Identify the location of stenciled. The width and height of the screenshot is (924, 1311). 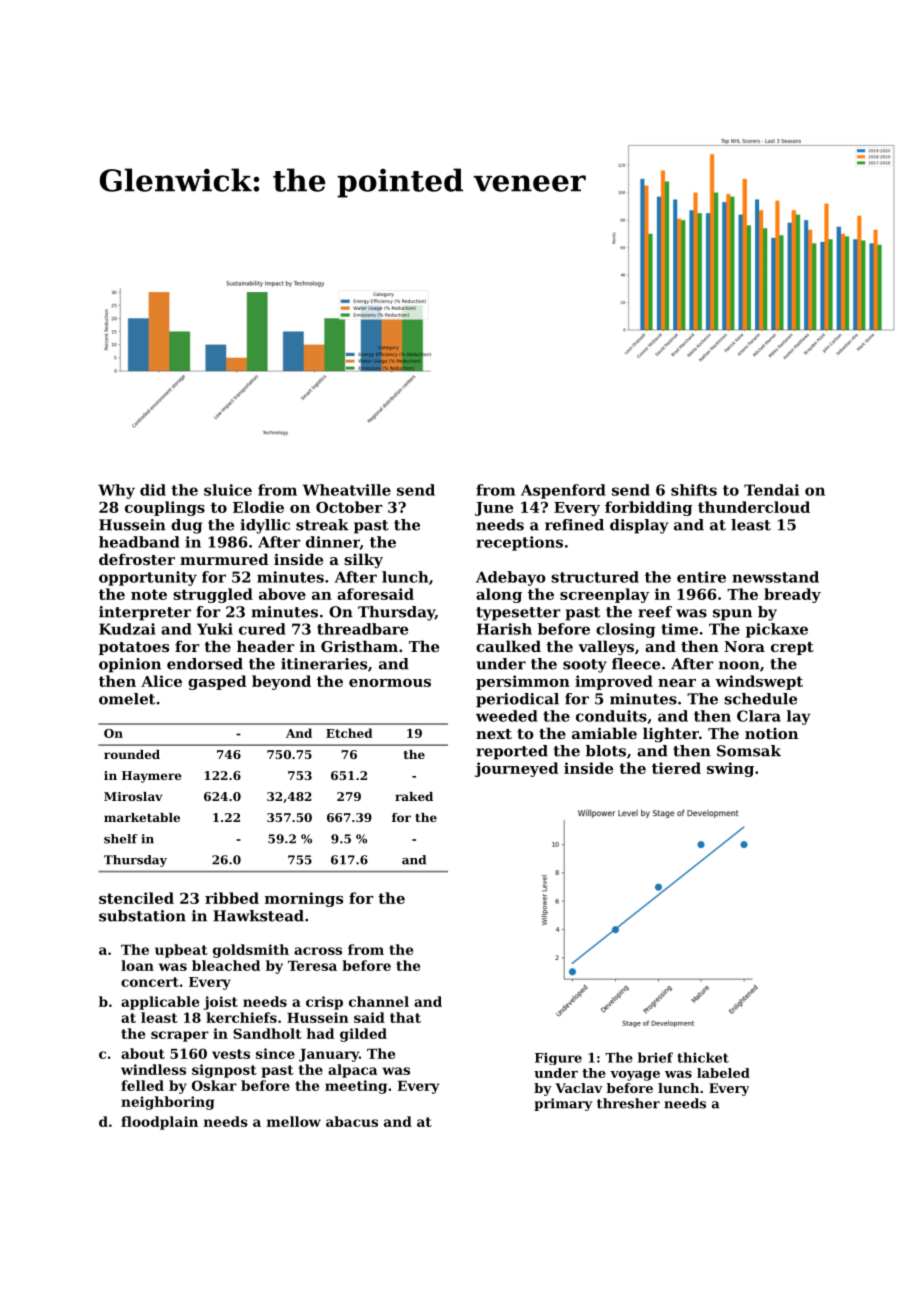
(136, 898).
